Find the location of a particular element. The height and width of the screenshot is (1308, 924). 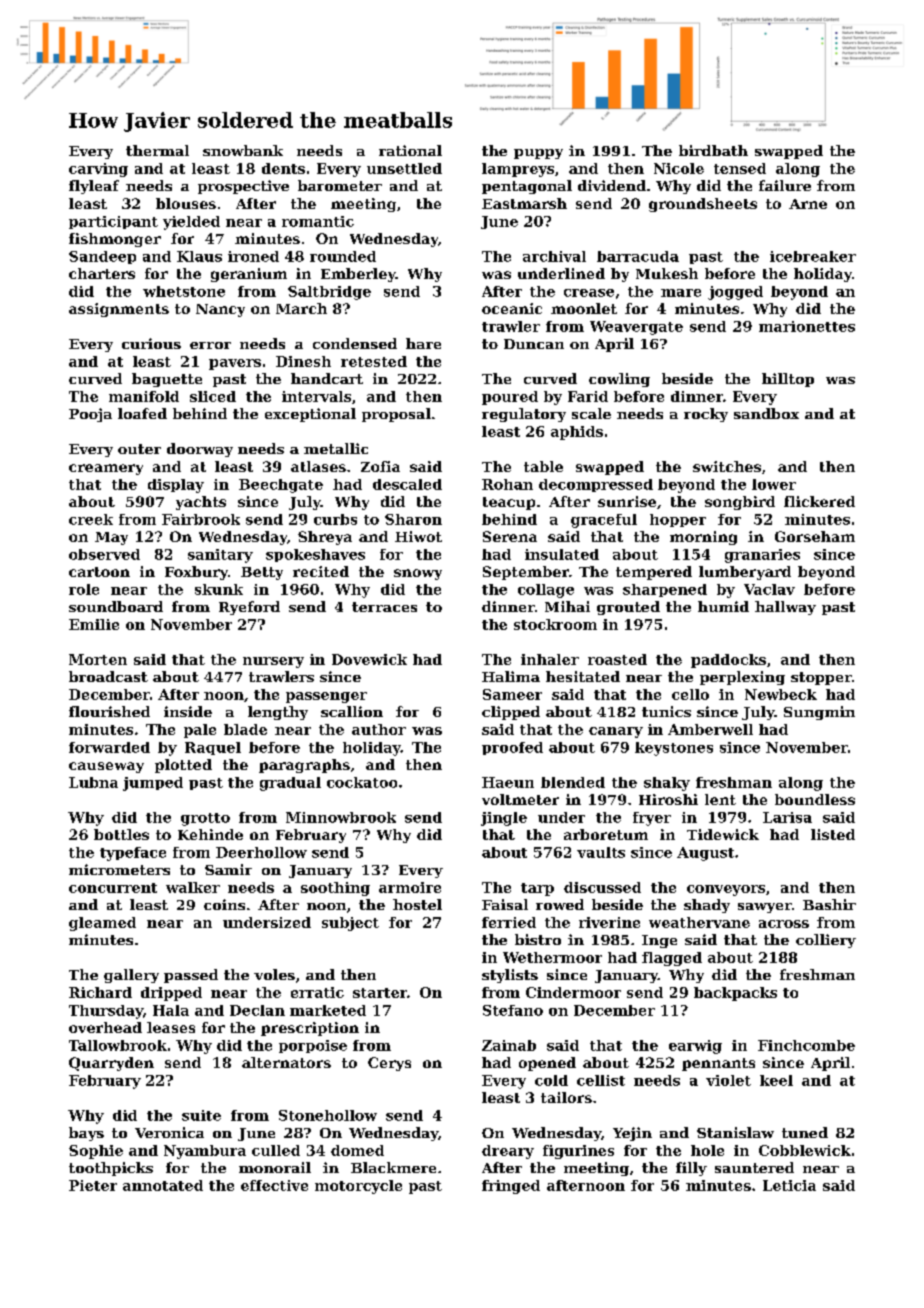

Leticia is located at coordinates (789, 1185).
